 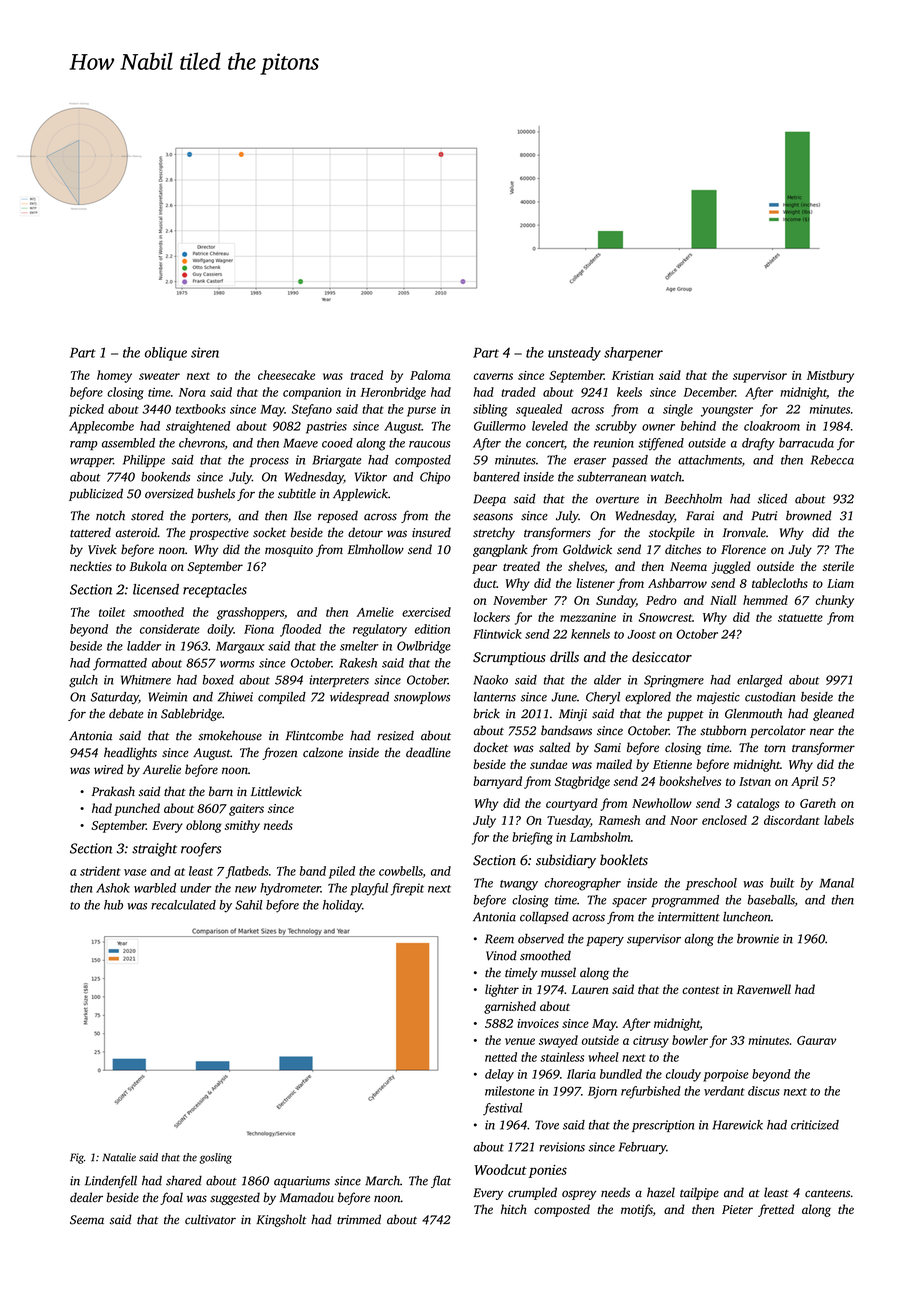 What do you see at coordinates (574, 354) in the screenshot?
I see `unsteady` at bounding box center [574, 354].
